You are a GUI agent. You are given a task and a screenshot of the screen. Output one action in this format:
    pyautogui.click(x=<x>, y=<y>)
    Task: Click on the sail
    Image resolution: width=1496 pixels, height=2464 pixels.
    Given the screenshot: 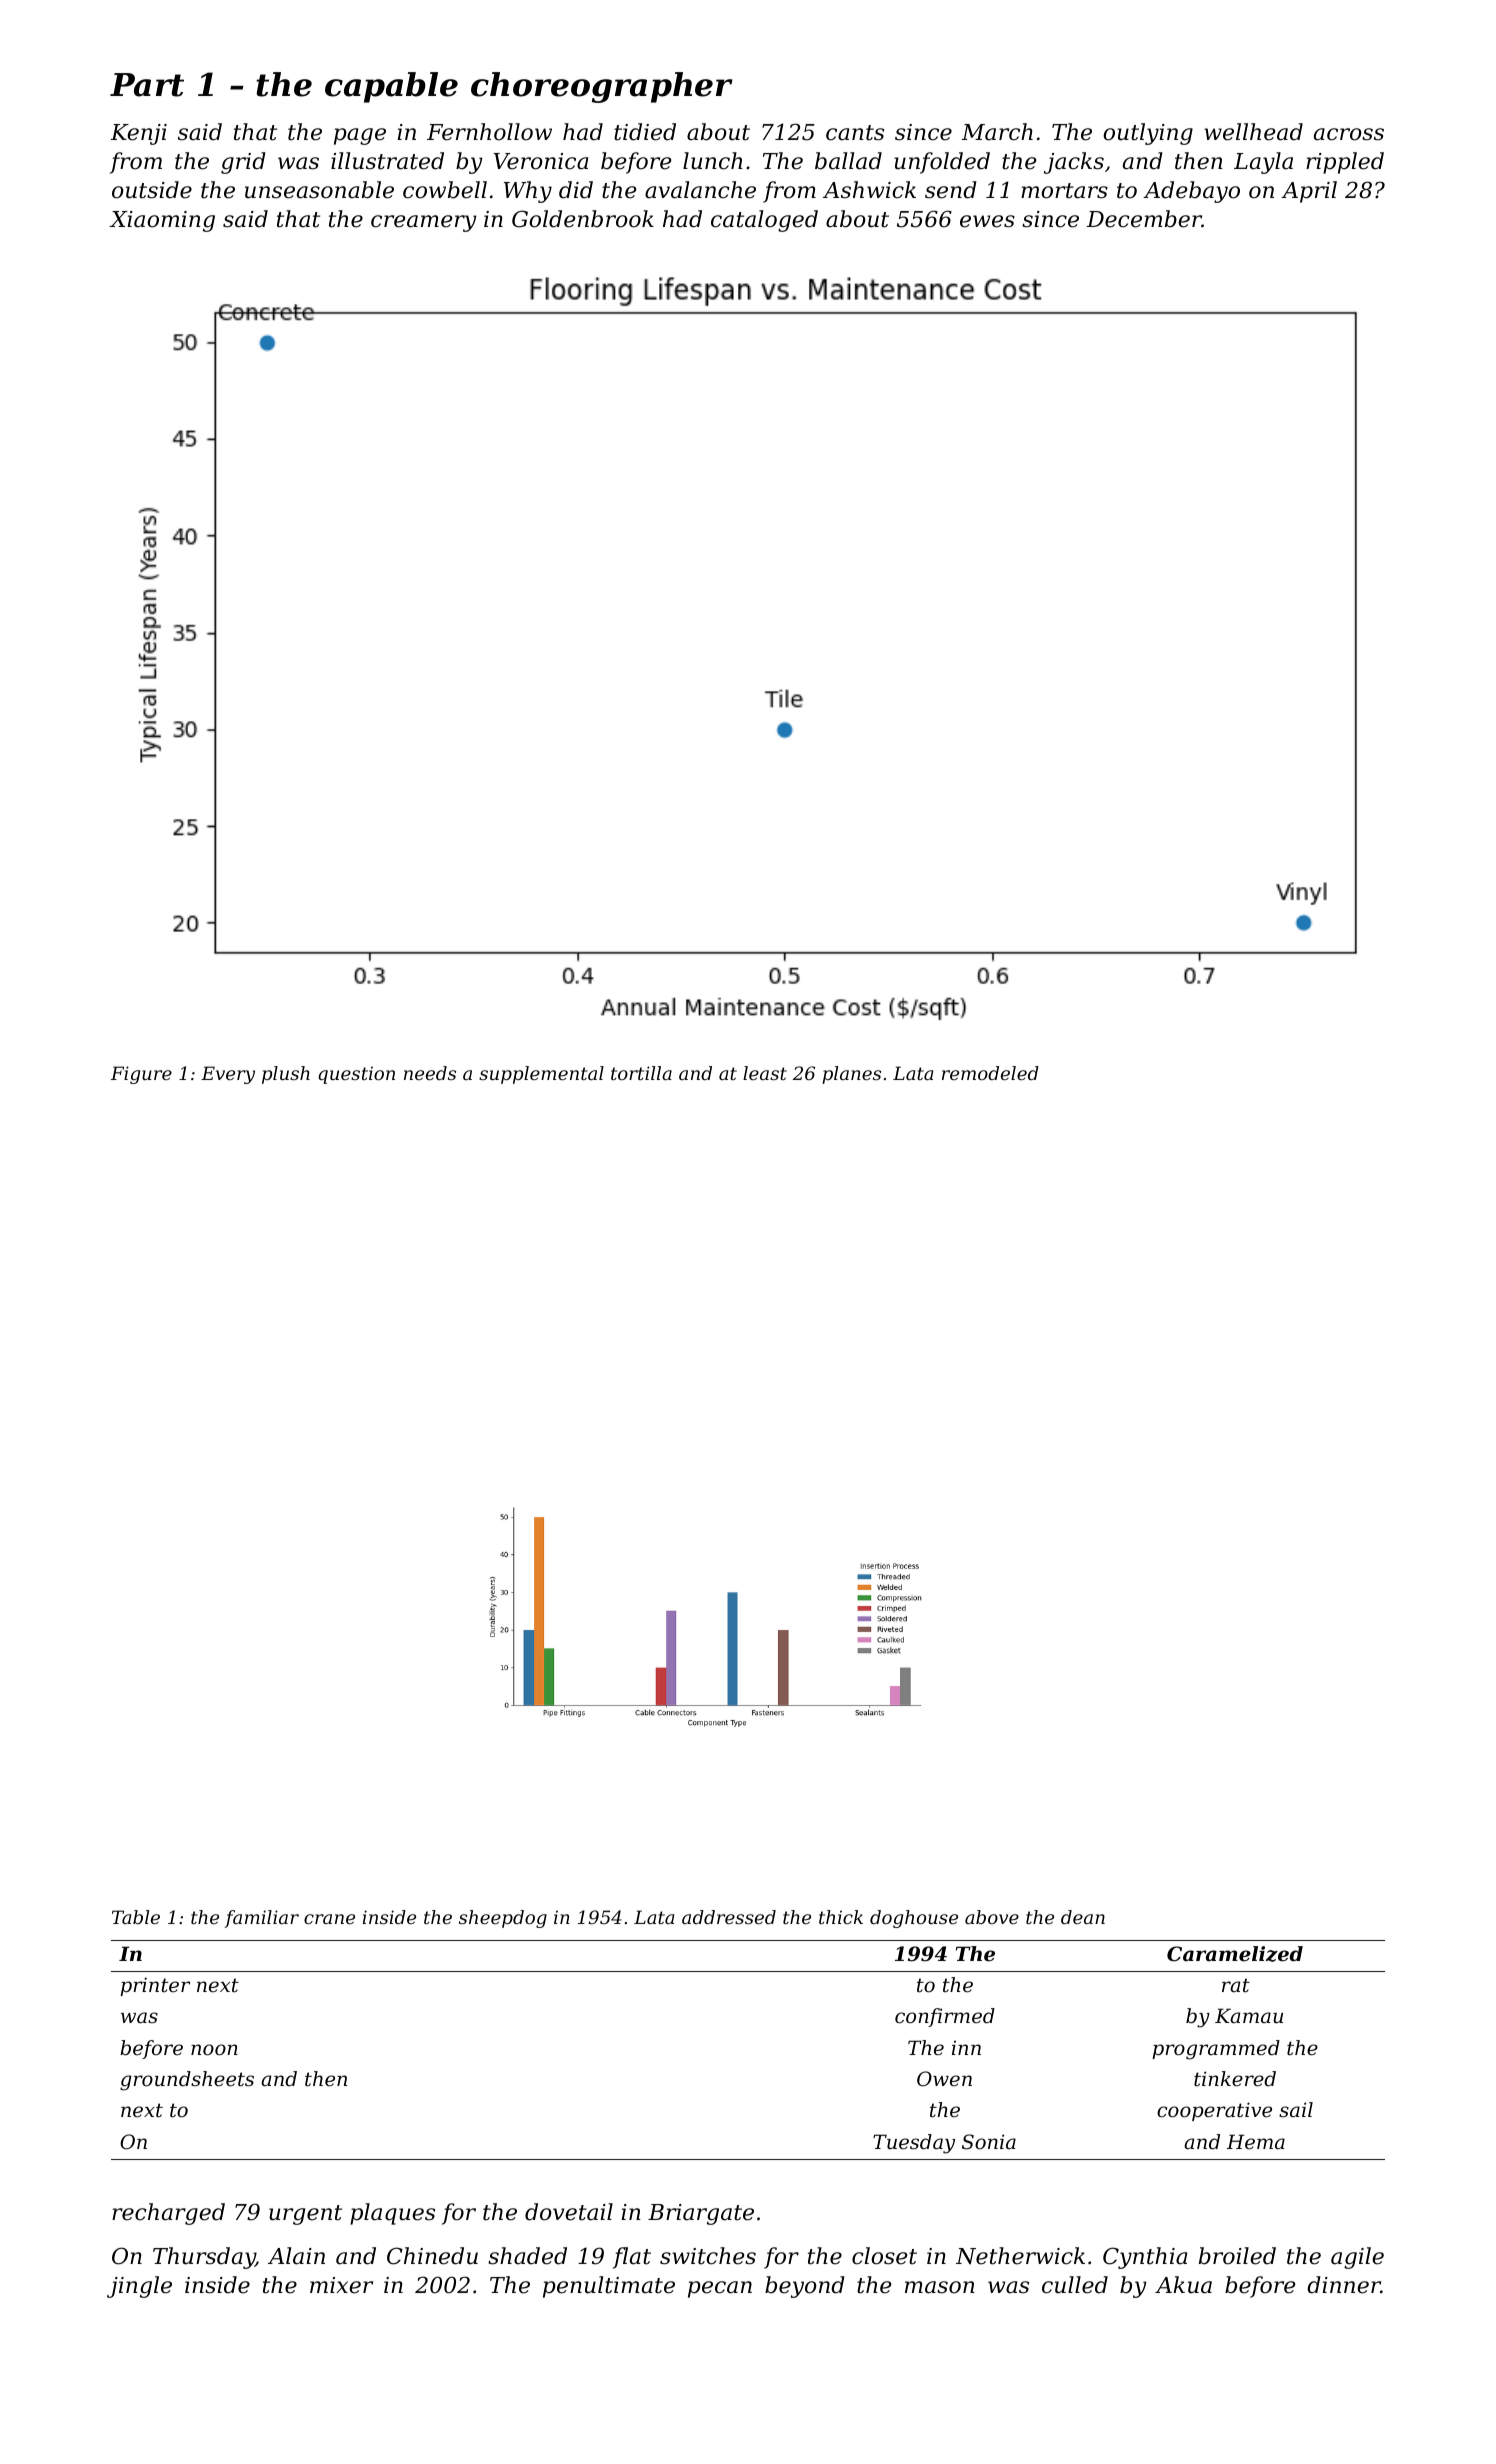 What is the action you would take?
    pyautogui.click(x=1296, y=2109)
